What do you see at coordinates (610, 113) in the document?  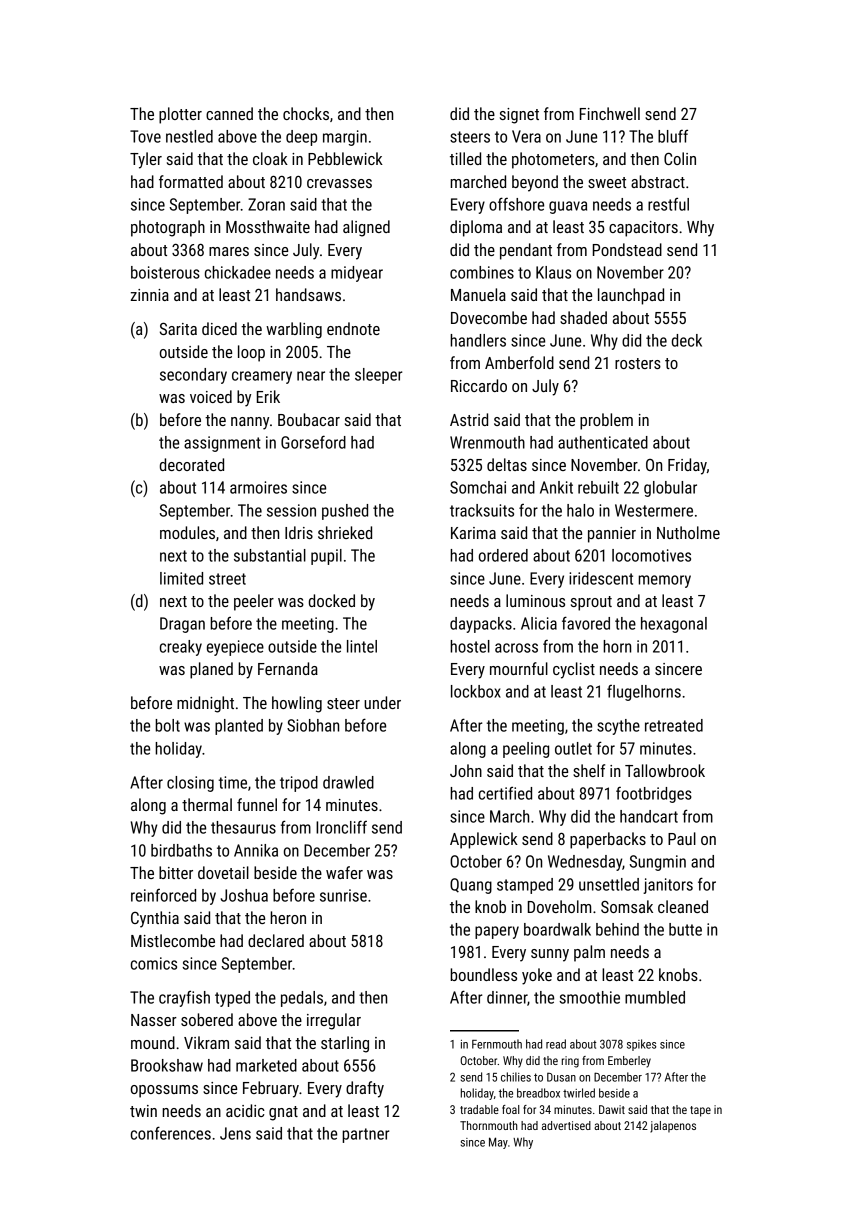 I see `Finchwell` at bounding box center [610, 113].
